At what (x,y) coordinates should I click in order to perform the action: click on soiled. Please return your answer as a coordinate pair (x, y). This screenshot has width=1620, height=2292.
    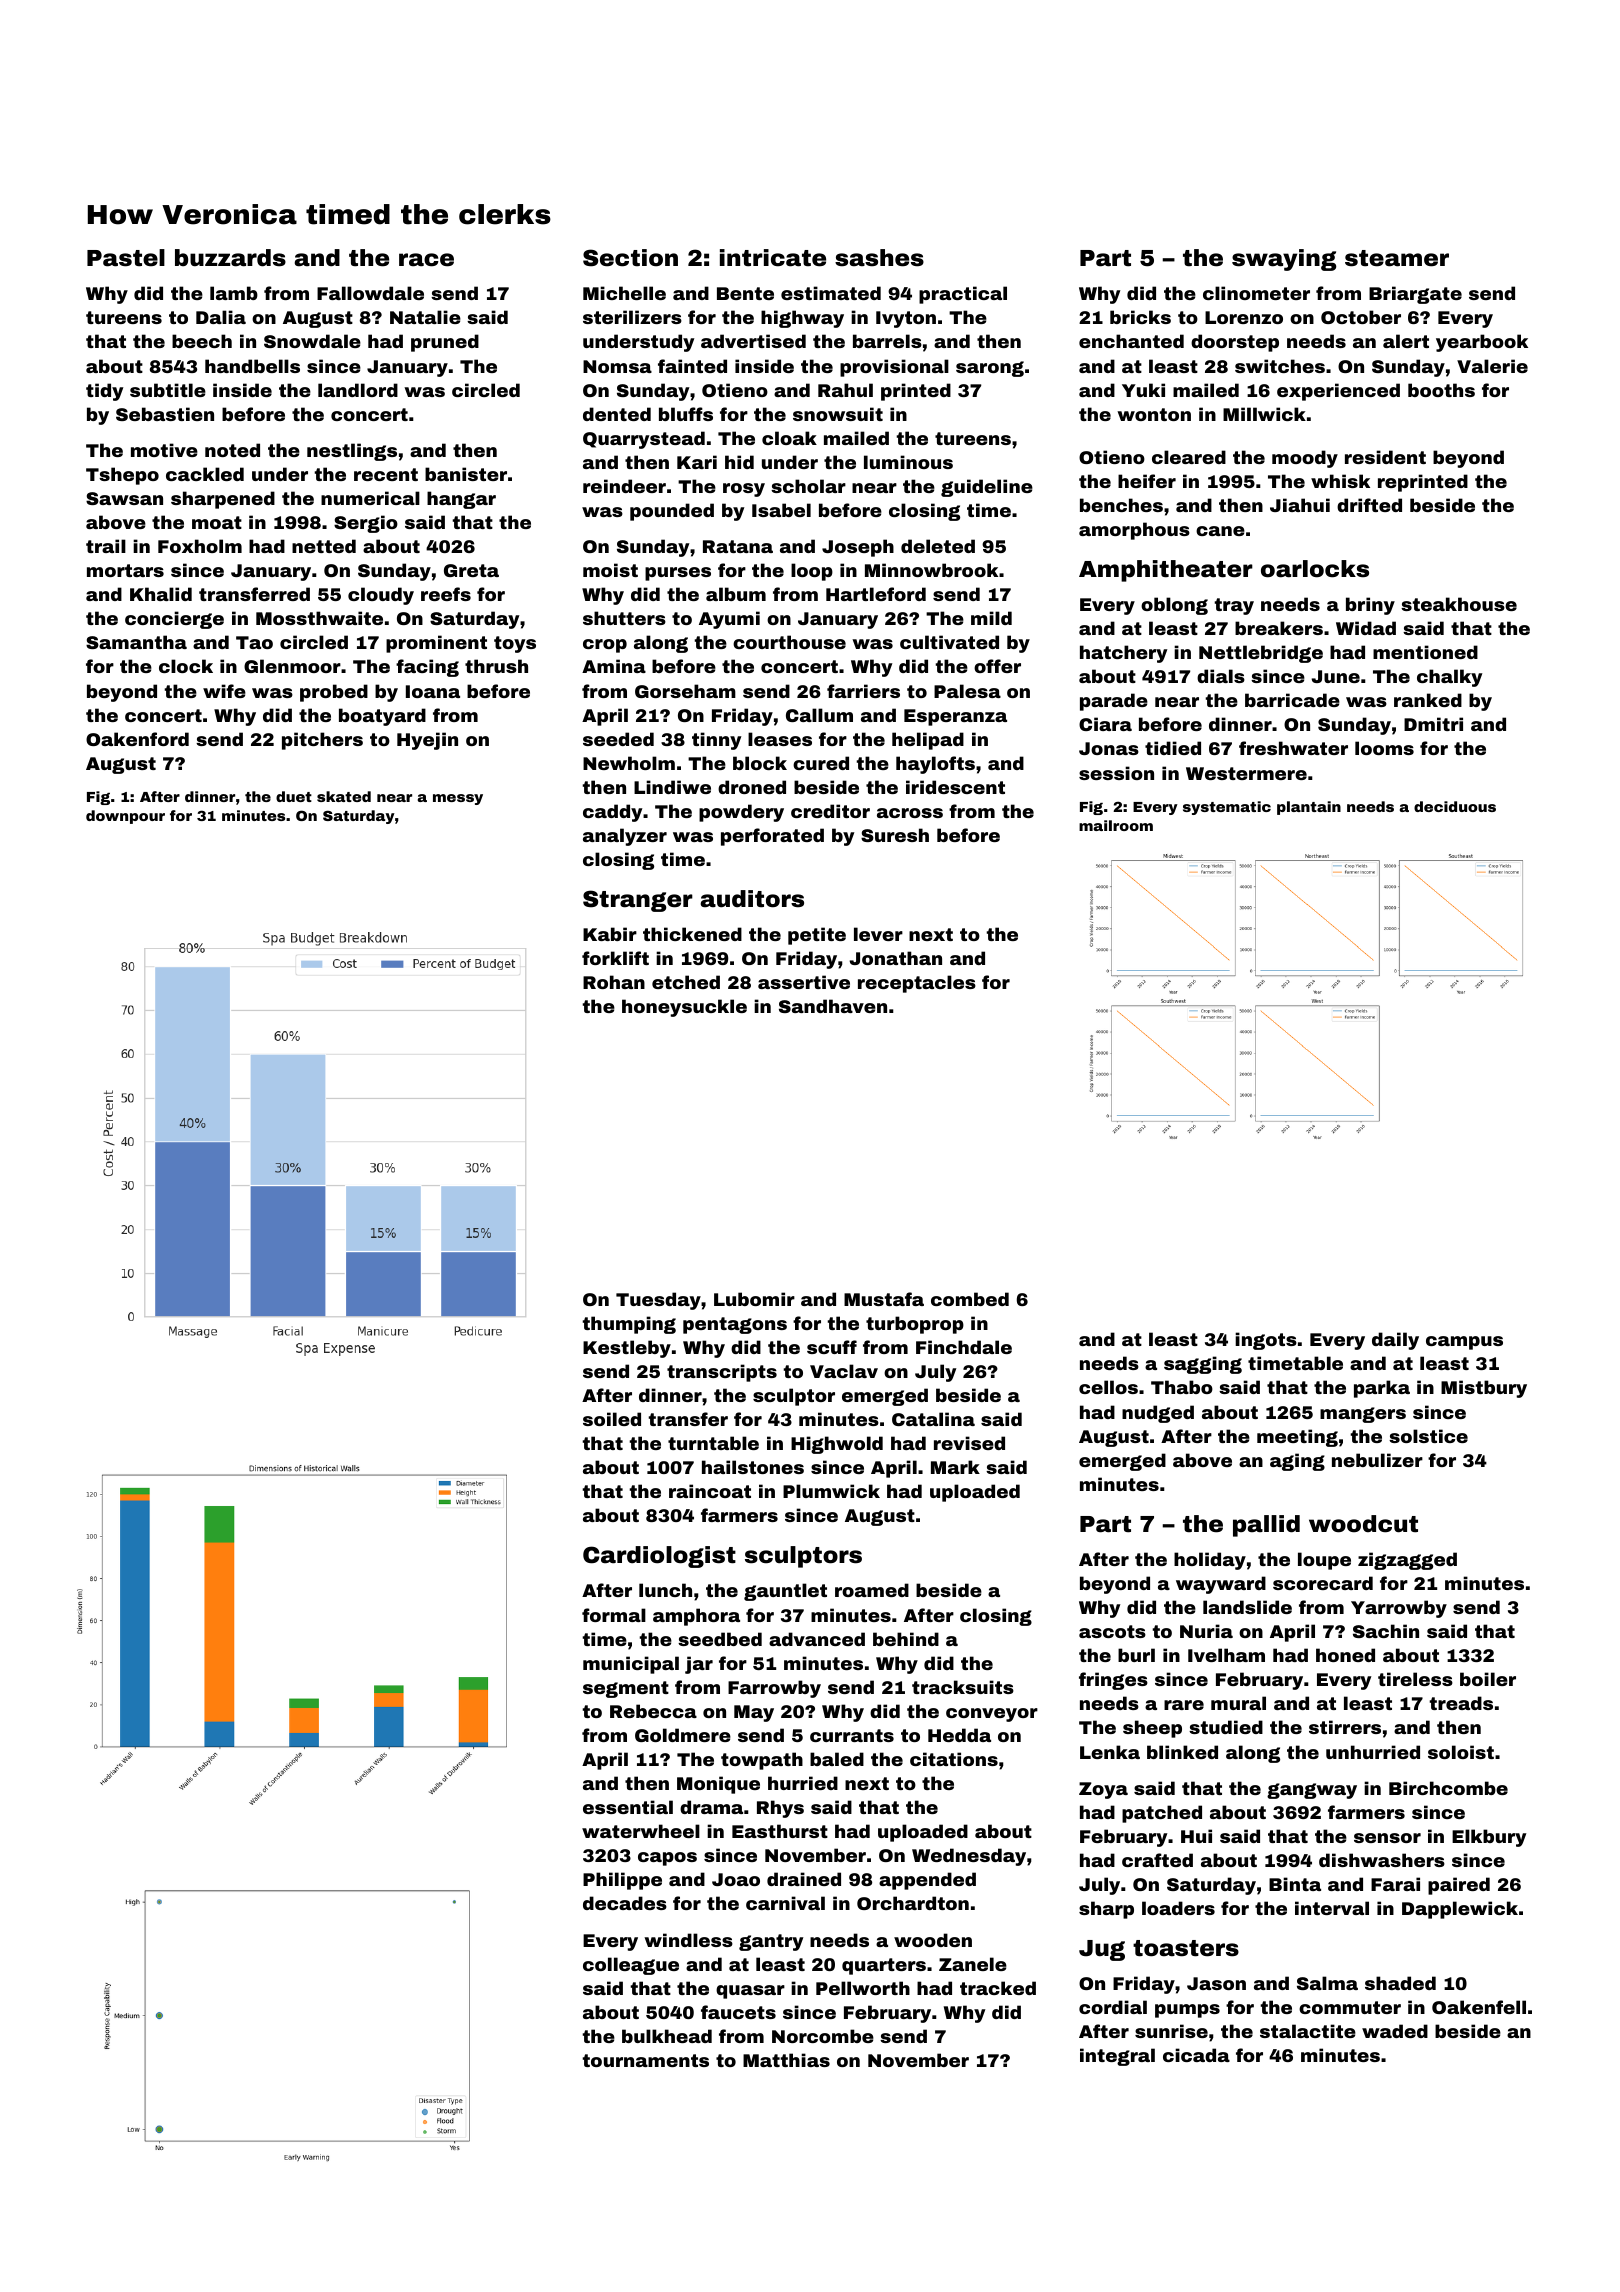
    Looking at the image, I should click on (612, 1419).
